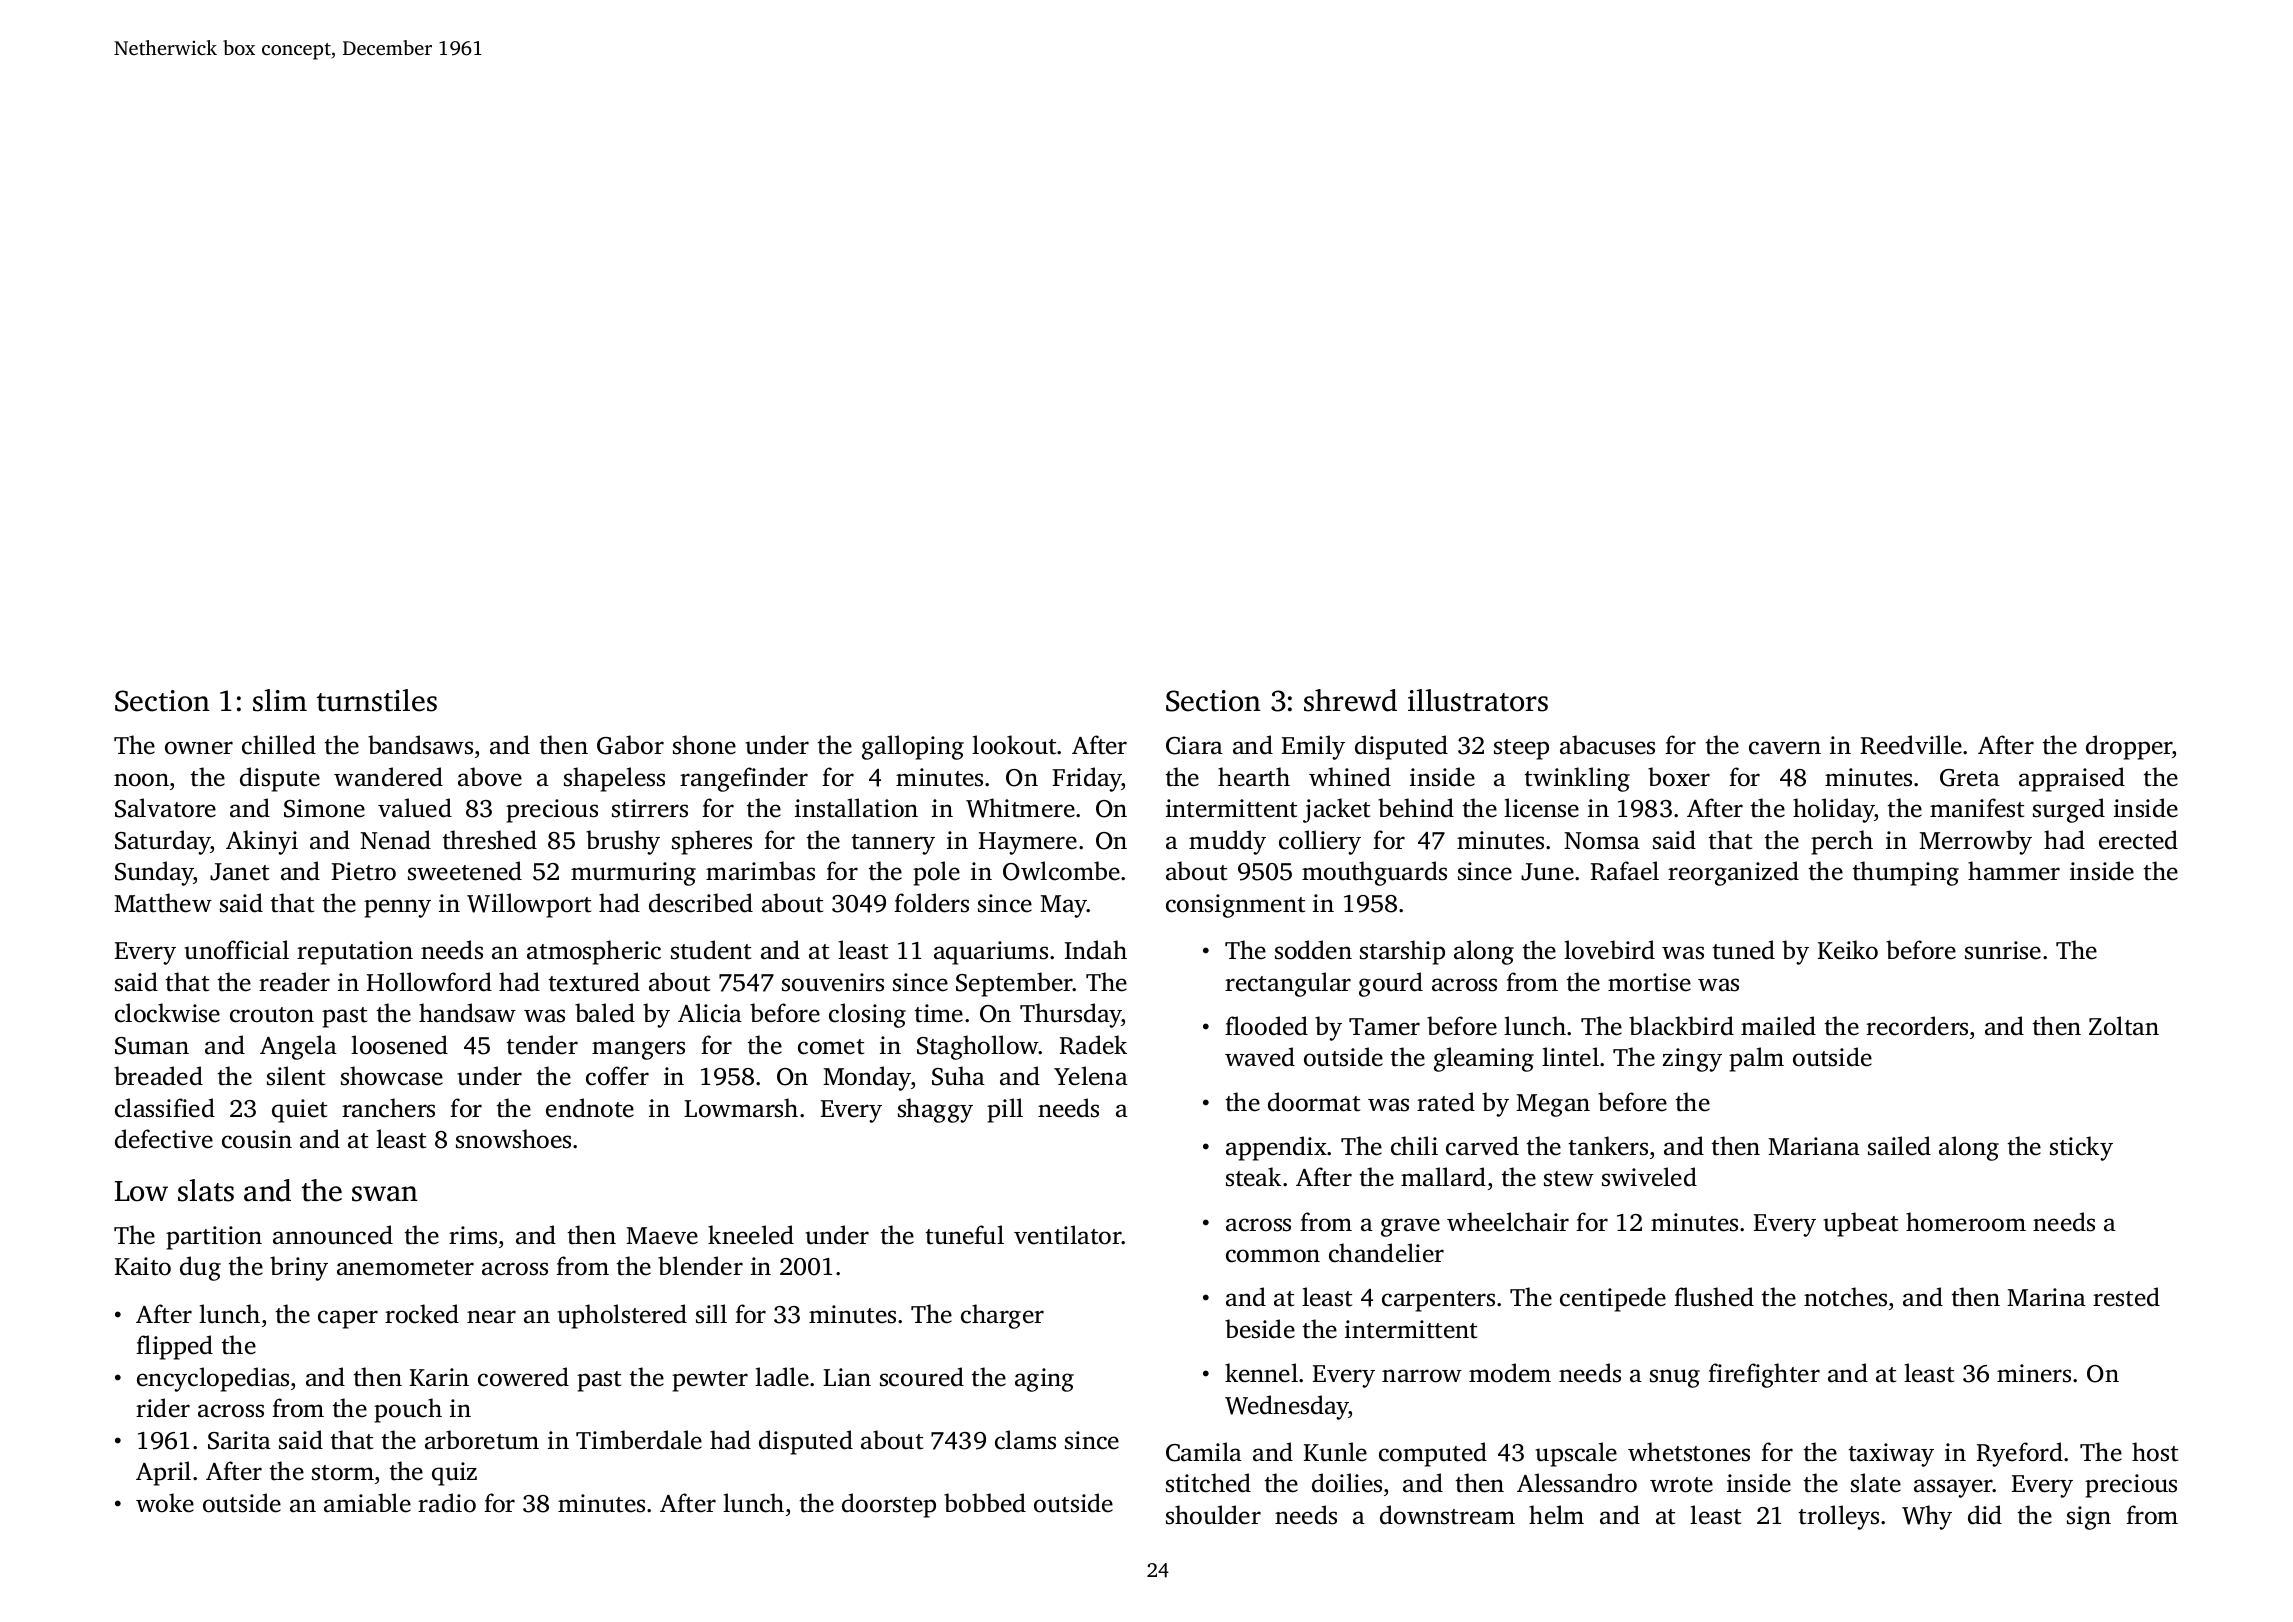 Image resolution: width=2293 pixels, height=1622 pixels. I want to click on rested, so click(2126, 1297).
